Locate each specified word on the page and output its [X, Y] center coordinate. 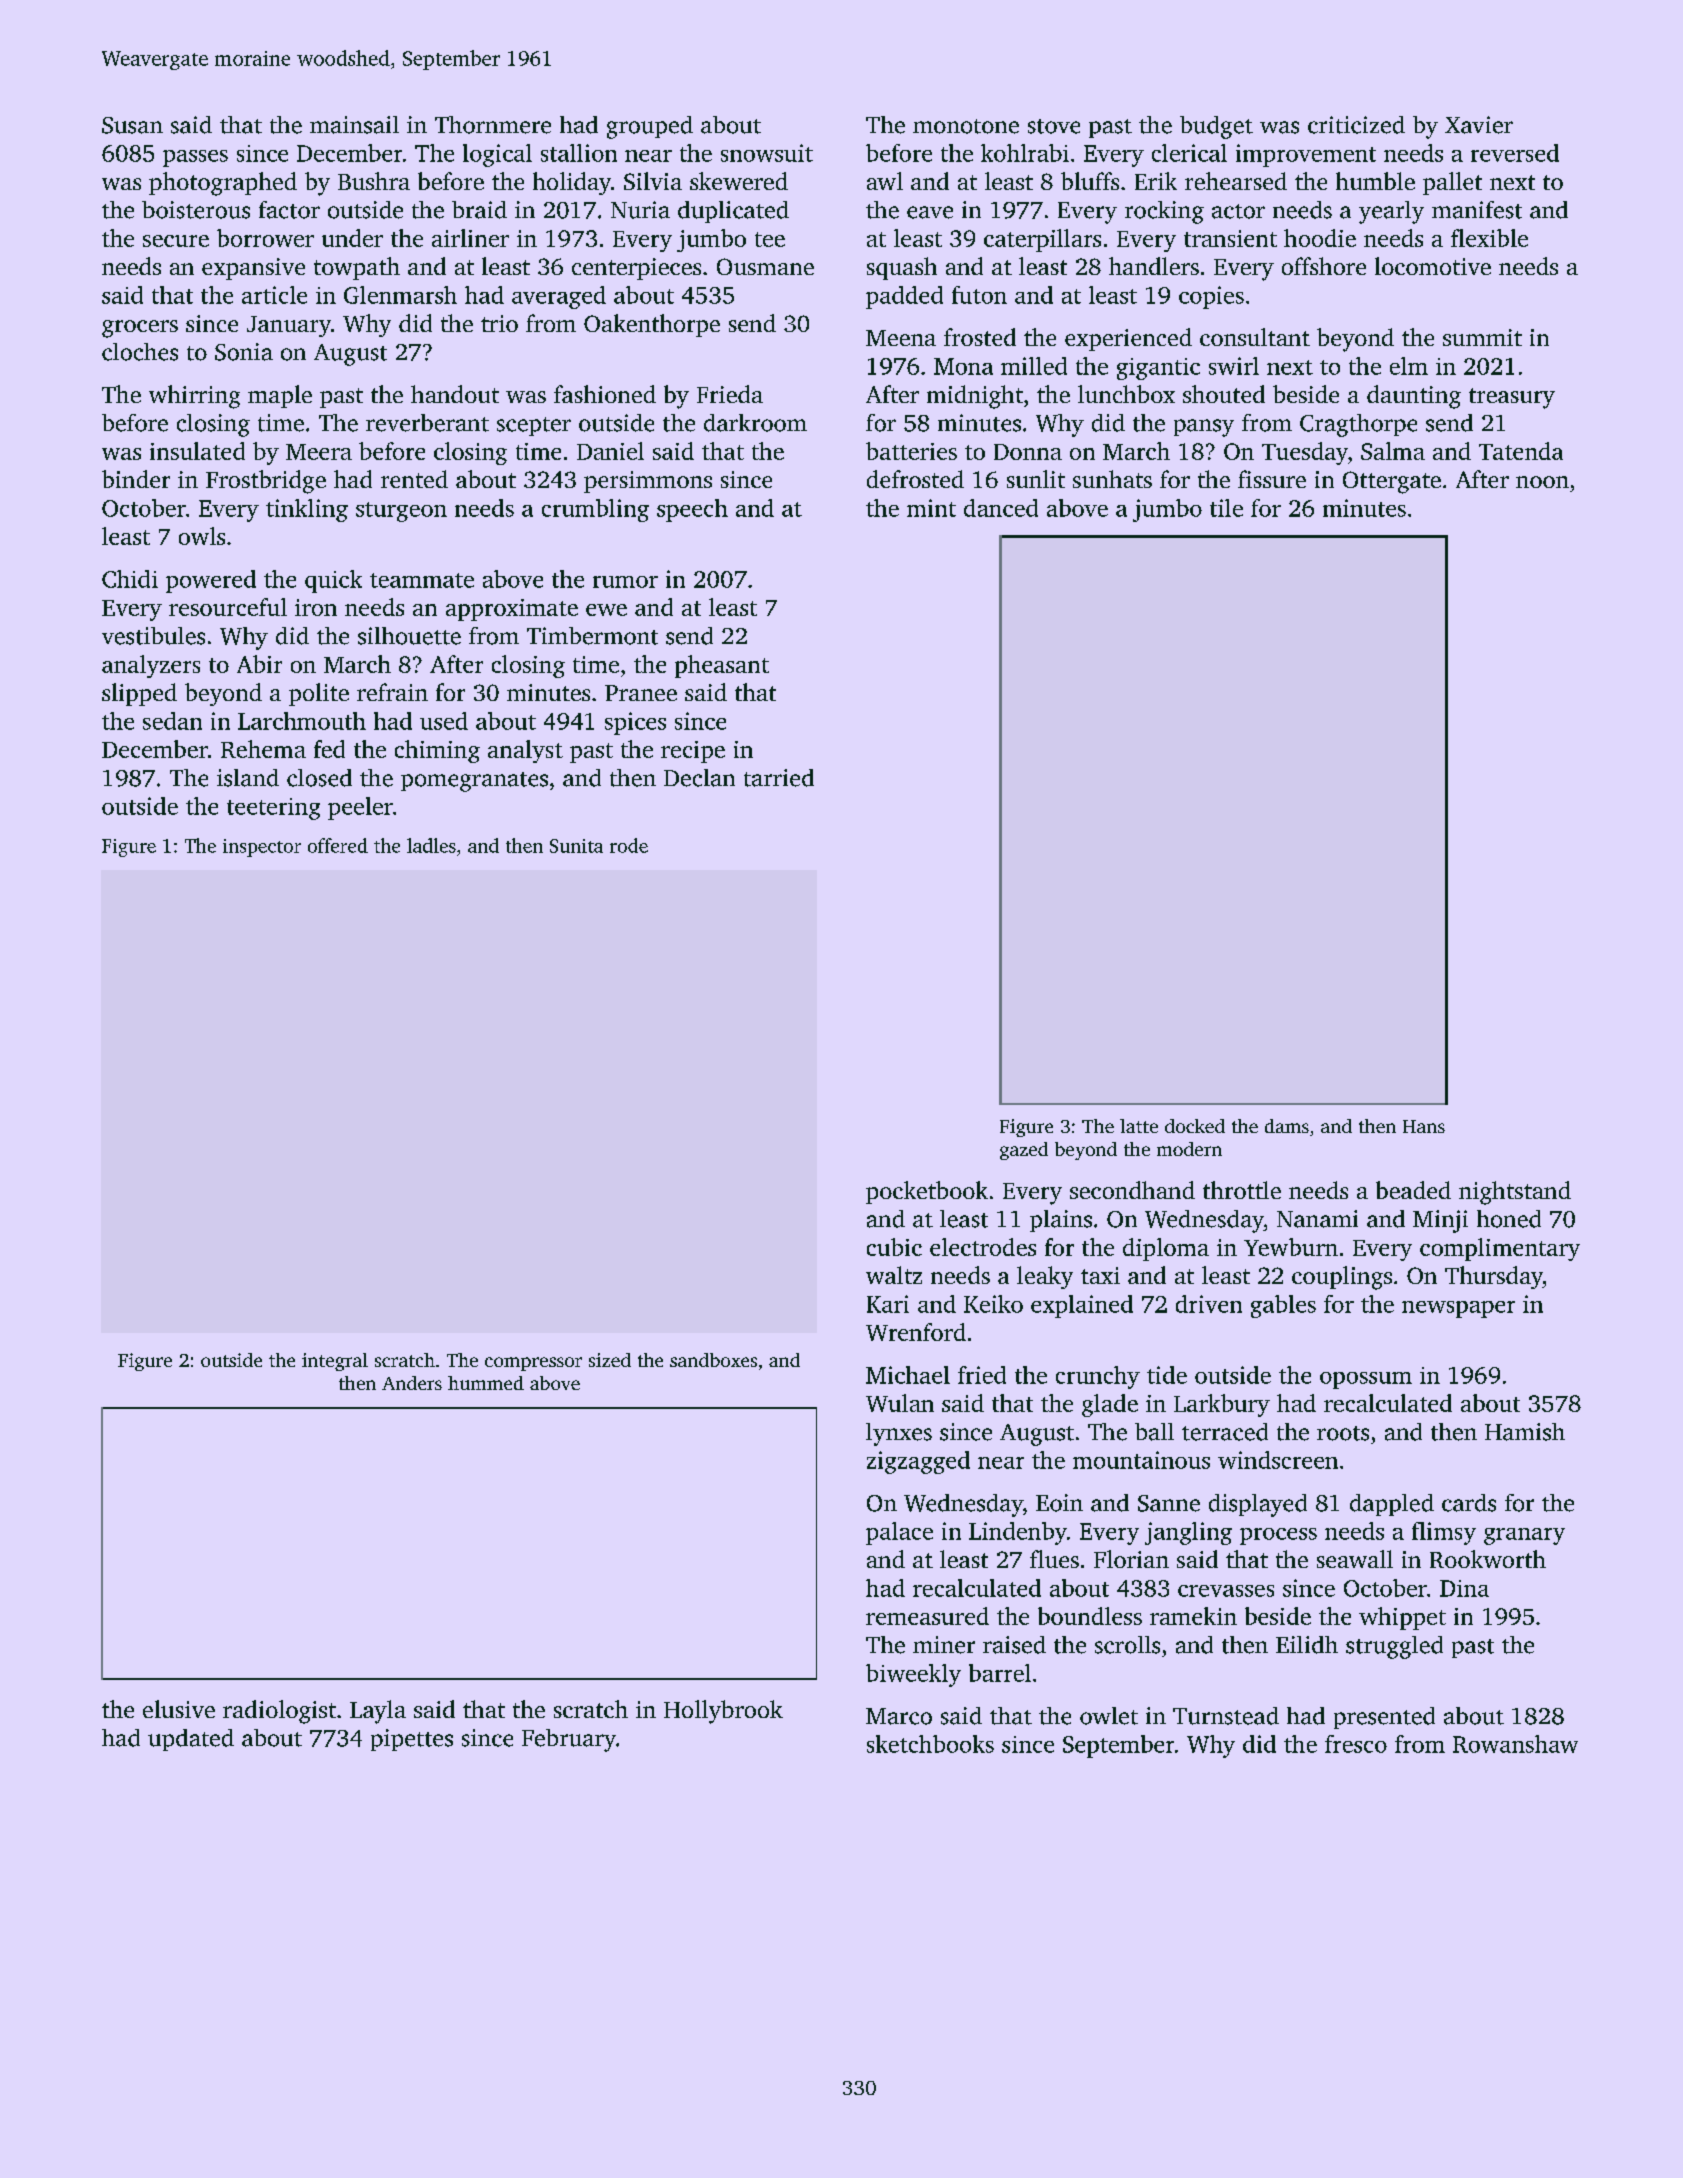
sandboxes [713, 1360]
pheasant [722, 666]
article [274, 295]
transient [1230, 238]
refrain [392, 692]
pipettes [412, 1740]
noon [1542, 482]
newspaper [1458, 1309]
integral [335, 1362]
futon [979, 295]
